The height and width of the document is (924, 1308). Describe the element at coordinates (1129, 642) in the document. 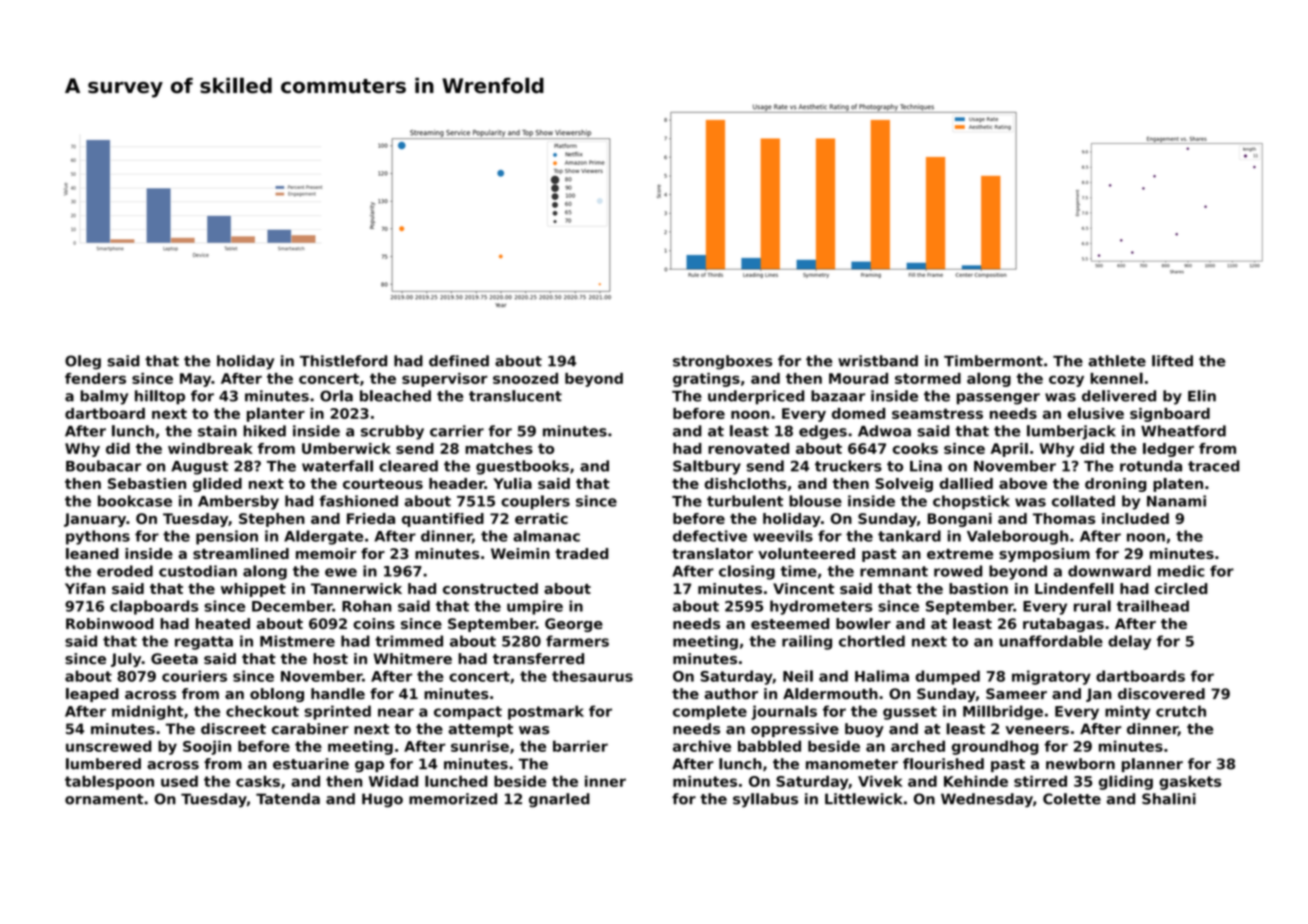

I see `delay` at that location.
